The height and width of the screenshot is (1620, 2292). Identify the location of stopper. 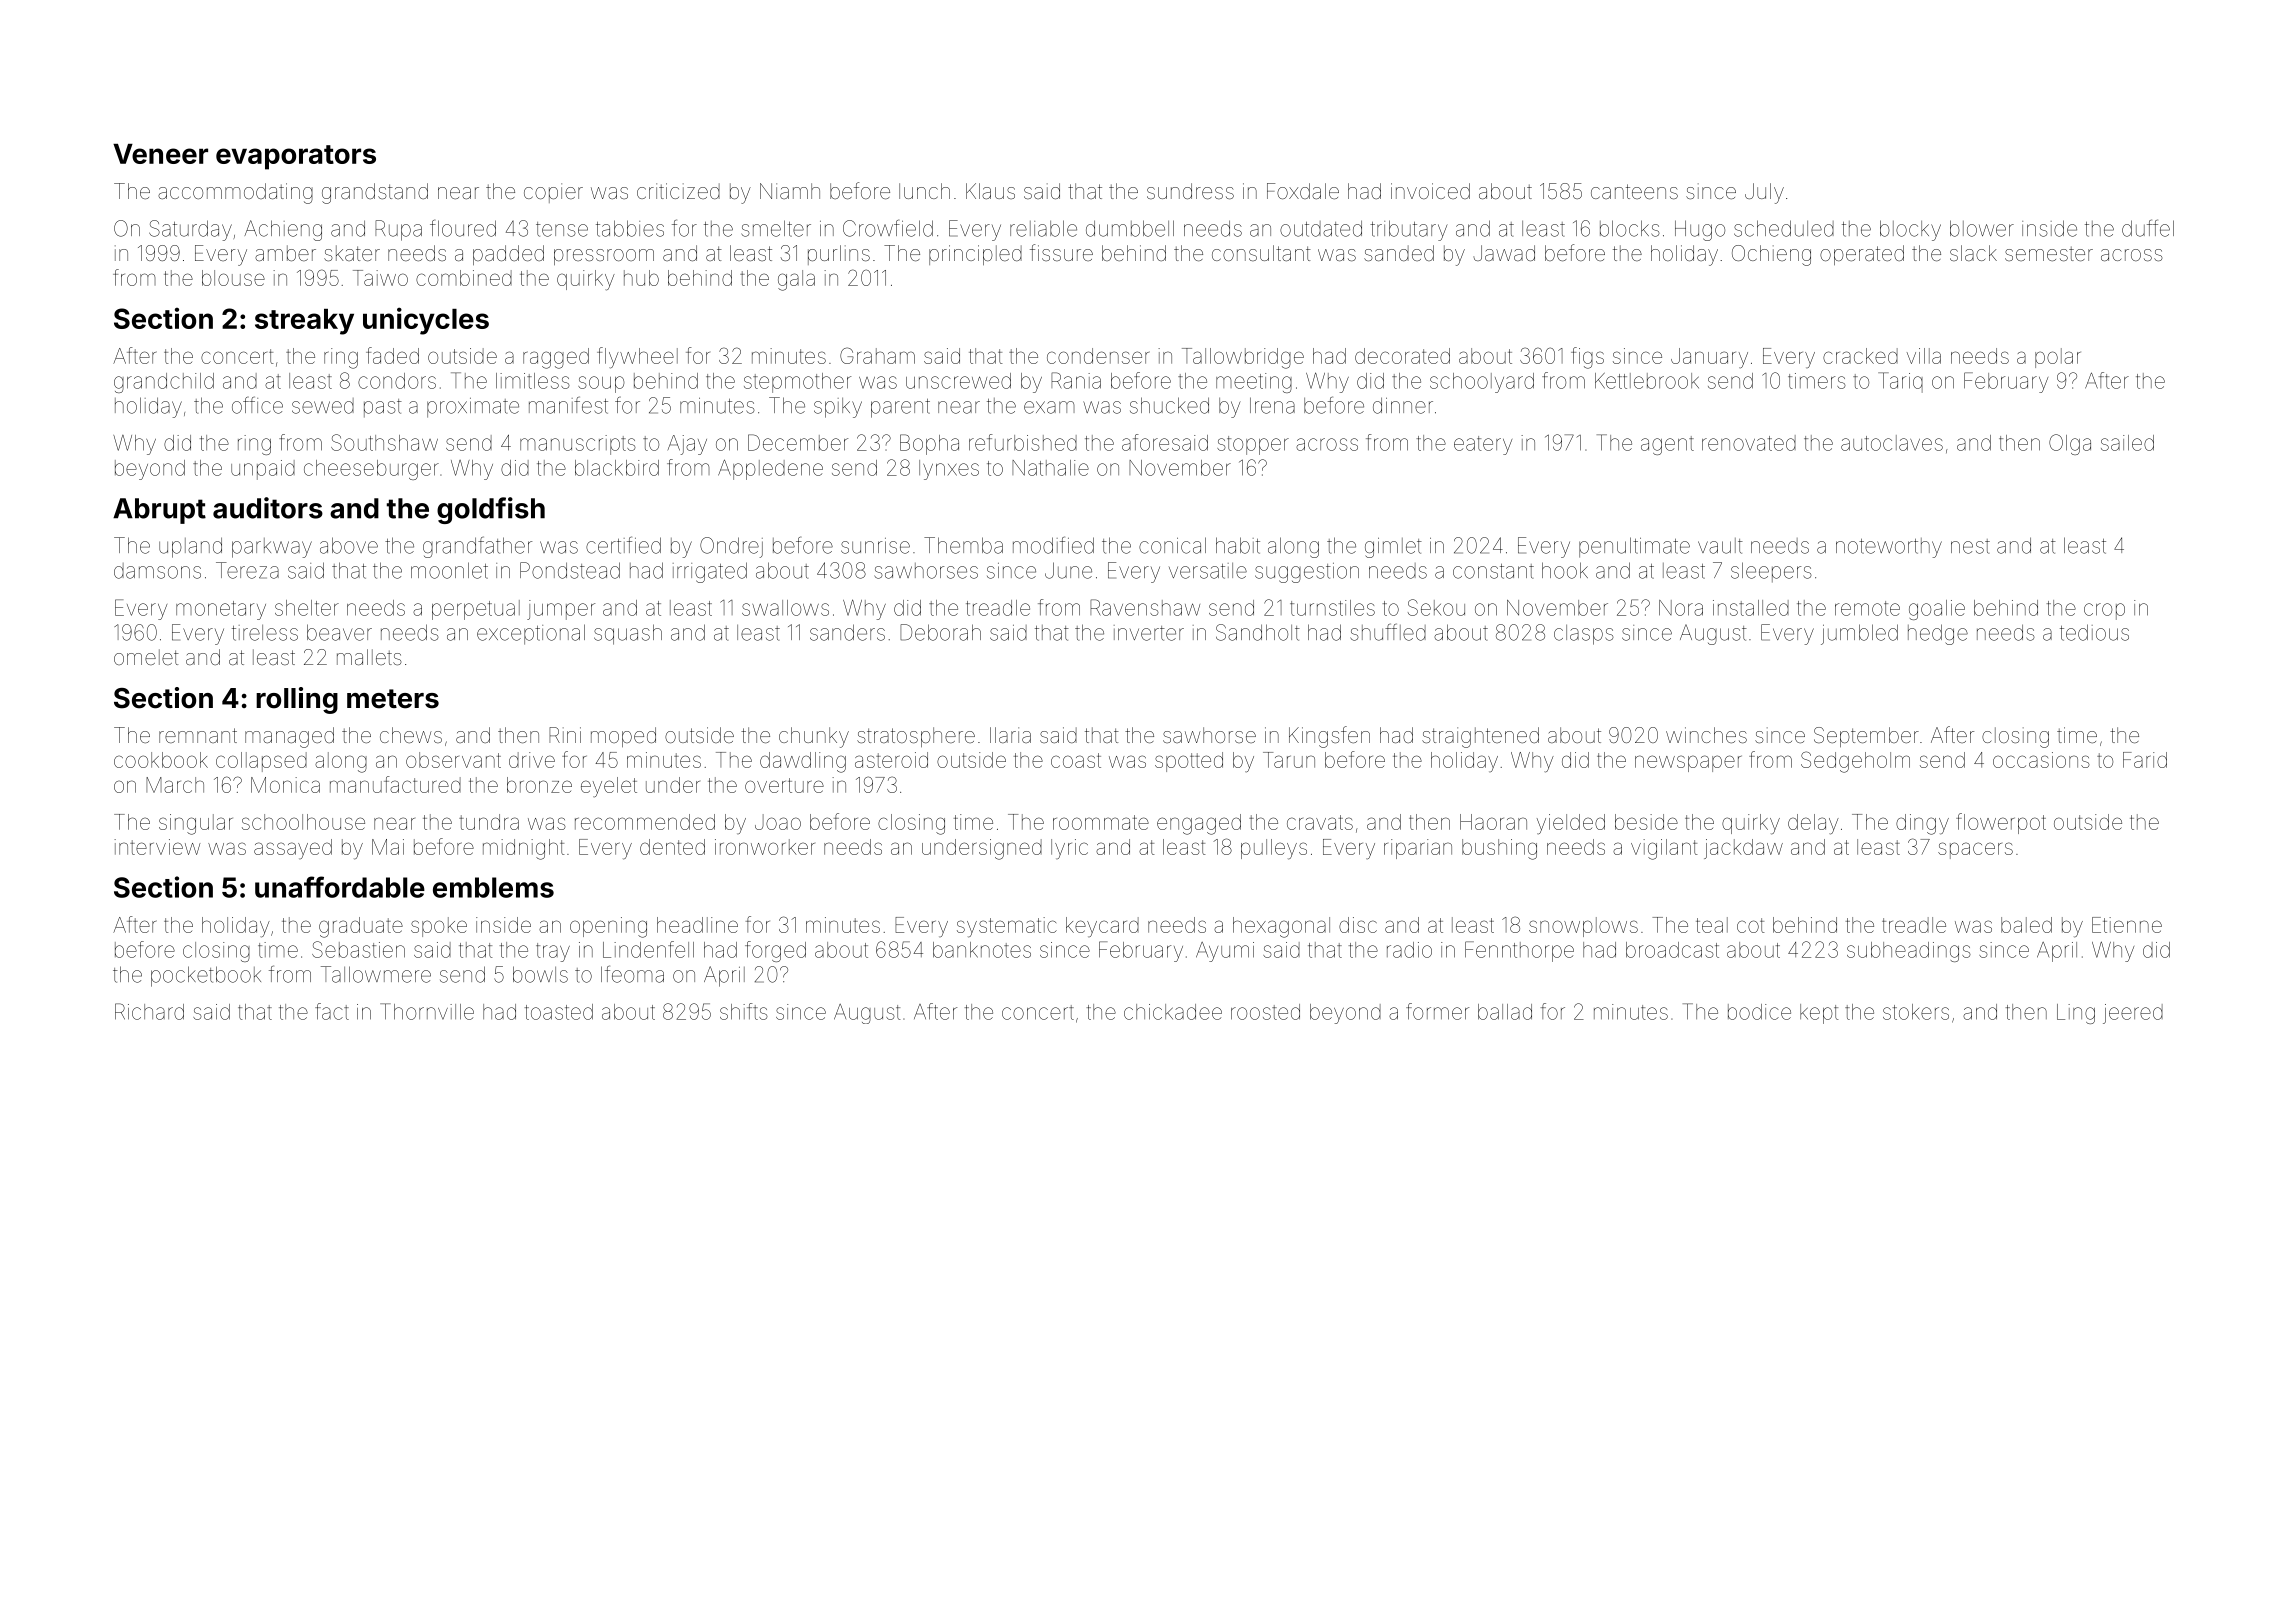
(1253, 445).
